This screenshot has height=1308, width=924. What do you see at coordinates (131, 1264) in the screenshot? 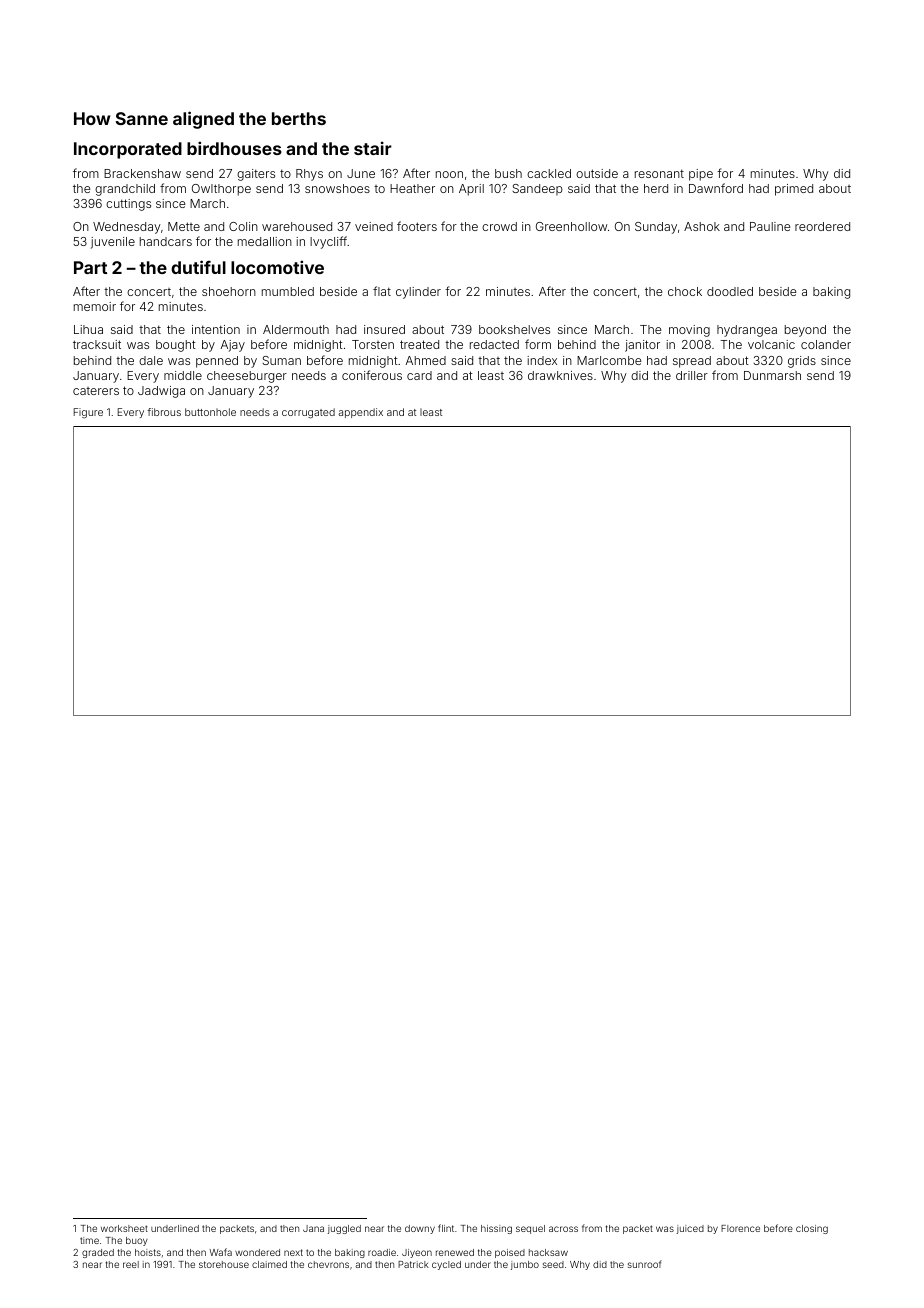
I see `reel` at bounding box center [131, 1264].
